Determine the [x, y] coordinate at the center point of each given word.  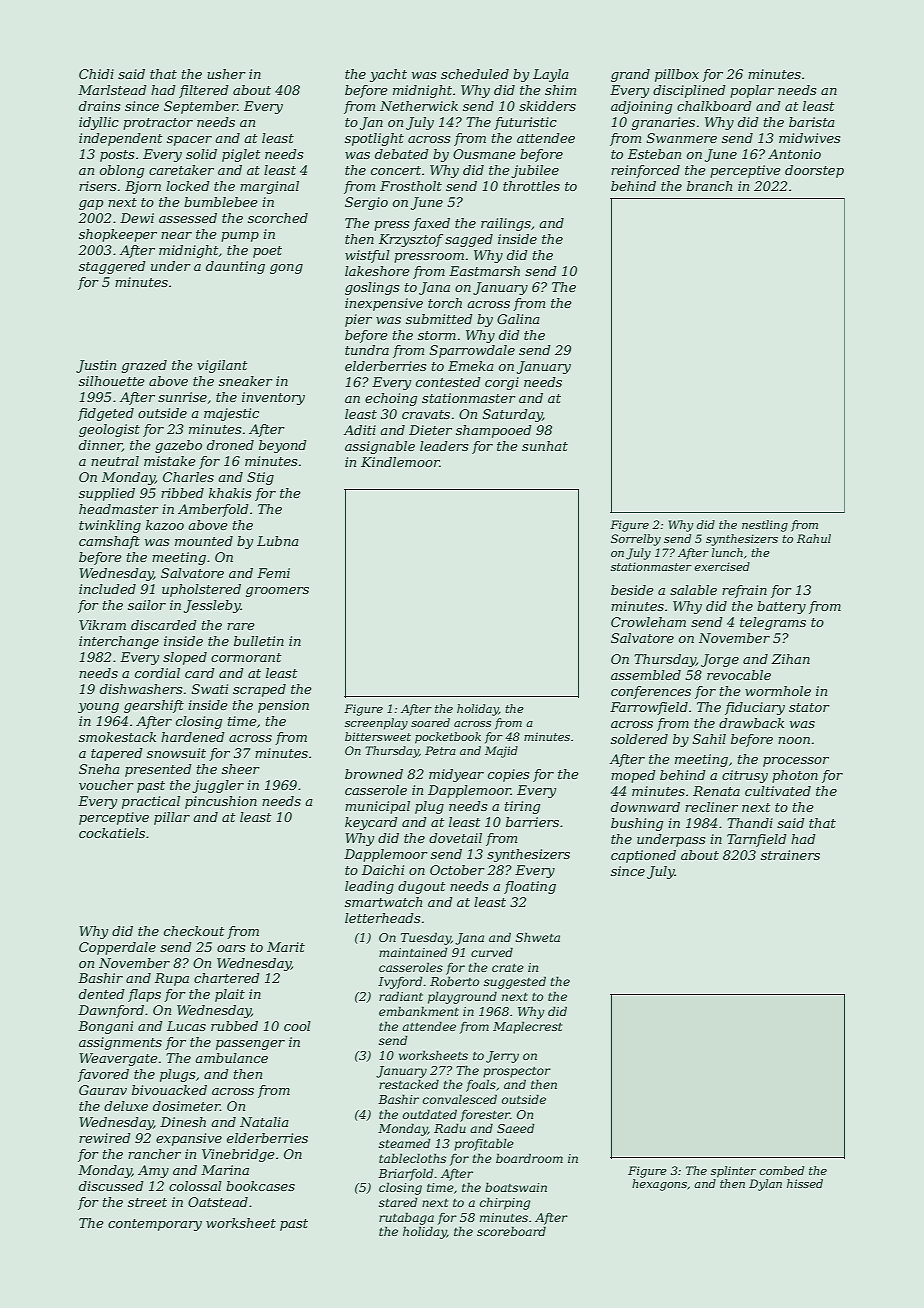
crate [508, 968]
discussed [111, 1186]
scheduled [475, 74]
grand [630, 75]
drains [99, 106]
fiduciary [755, 708]
